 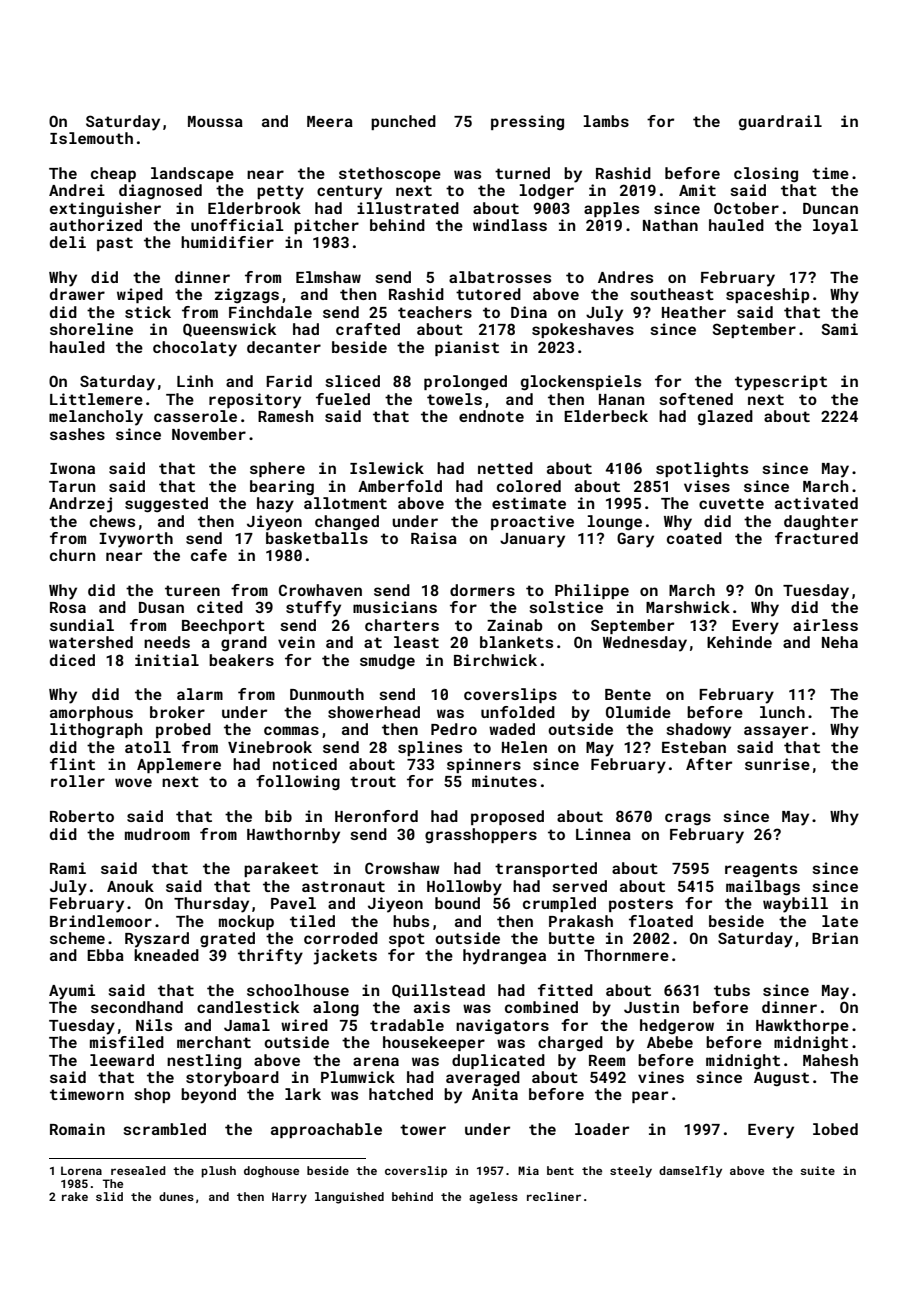 What do you see at coordinates (166, 955) in the screenshot?
I see `kneaded` at bounding box center [166, 955].
